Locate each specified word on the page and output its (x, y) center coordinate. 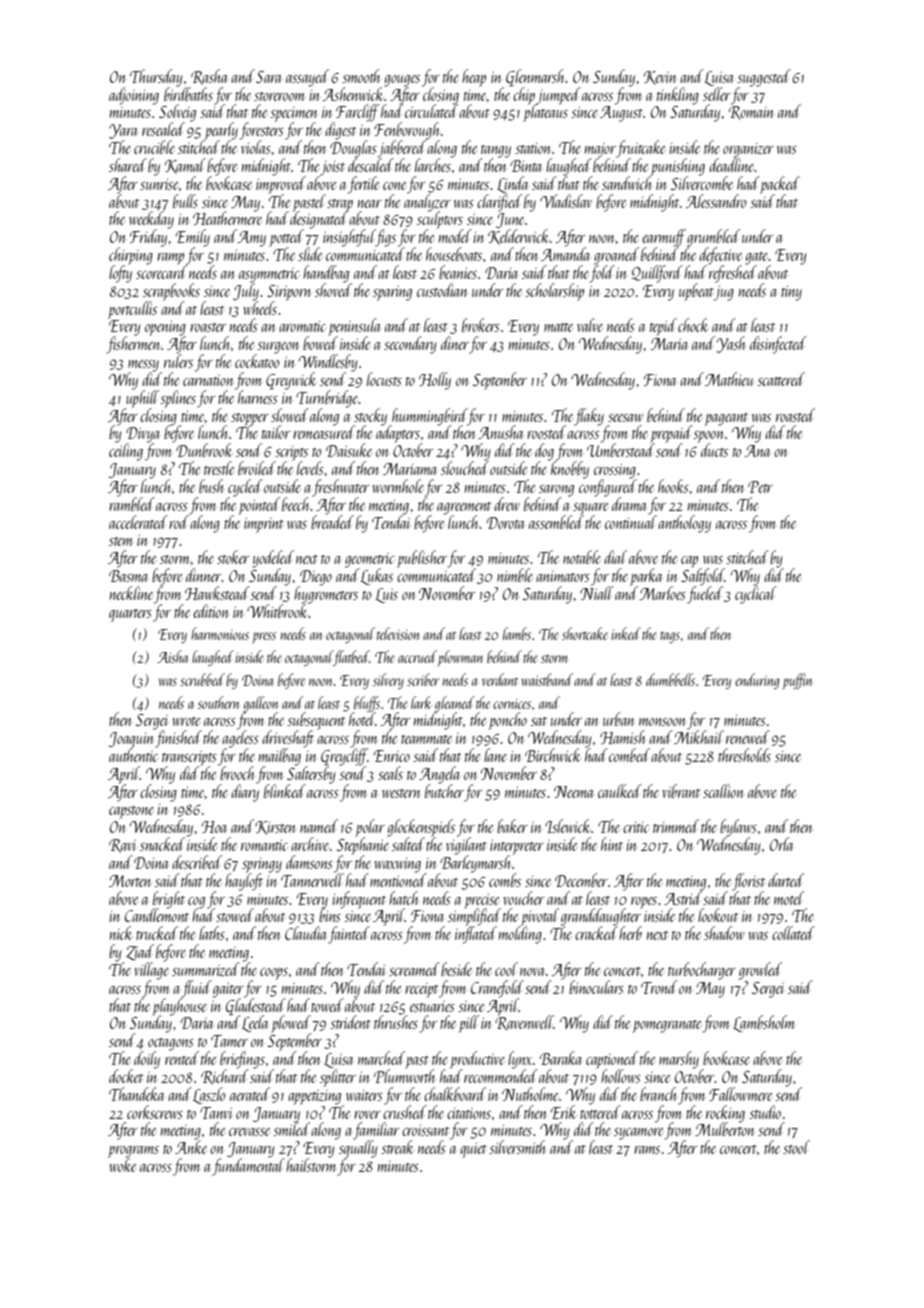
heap (474, 78)
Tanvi (216, 1113)
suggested (764, 78)
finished (178, 739)
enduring (757, 681)
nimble (515, 575)
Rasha (209, 77)
